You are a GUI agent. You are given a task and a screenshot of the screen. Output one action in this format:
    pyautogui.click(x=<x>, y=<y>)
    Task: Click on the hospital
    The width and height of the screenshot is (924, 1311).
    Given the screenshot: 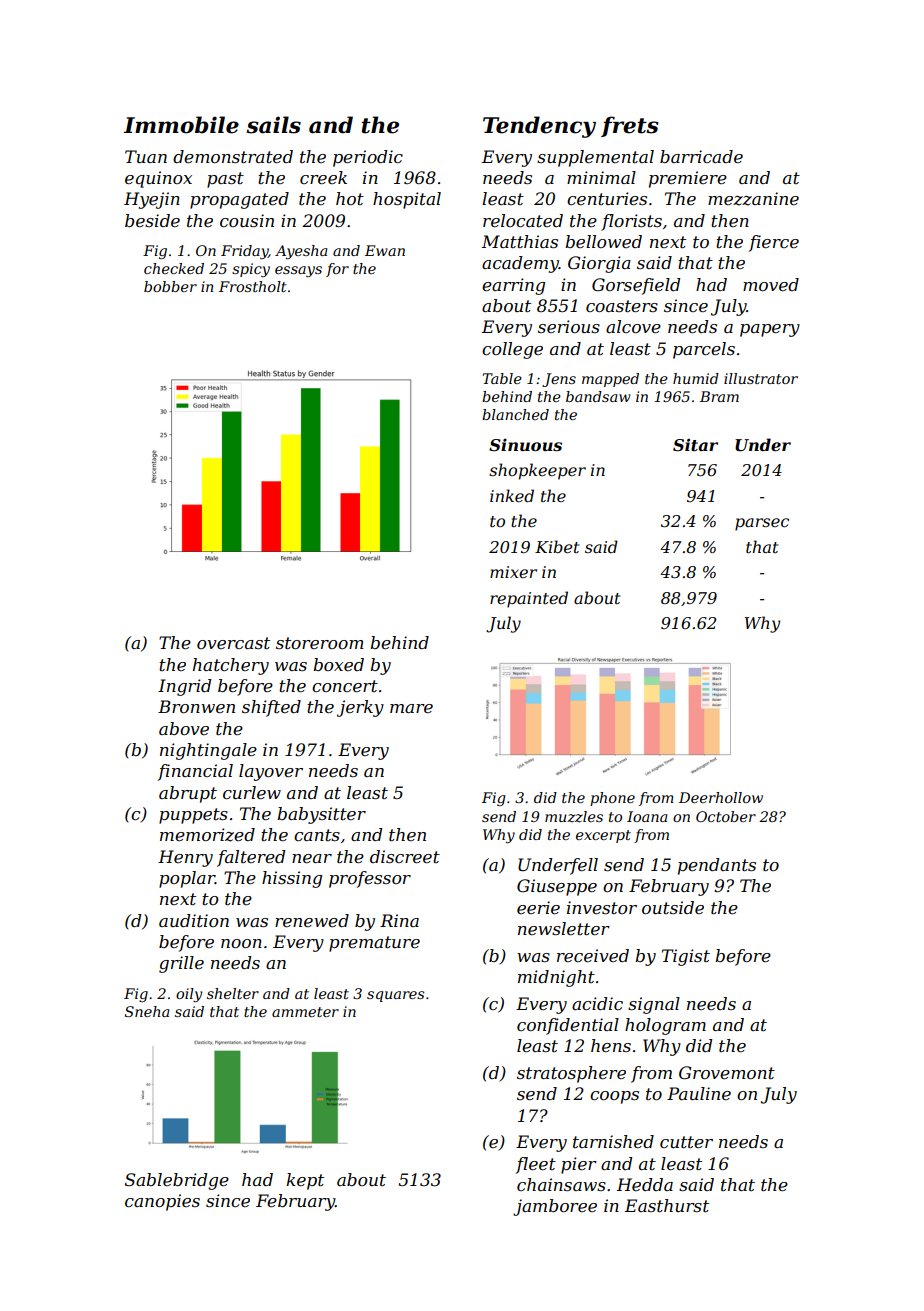 What is the action you would take?
    pyautogui.click(x=407, y=200)
